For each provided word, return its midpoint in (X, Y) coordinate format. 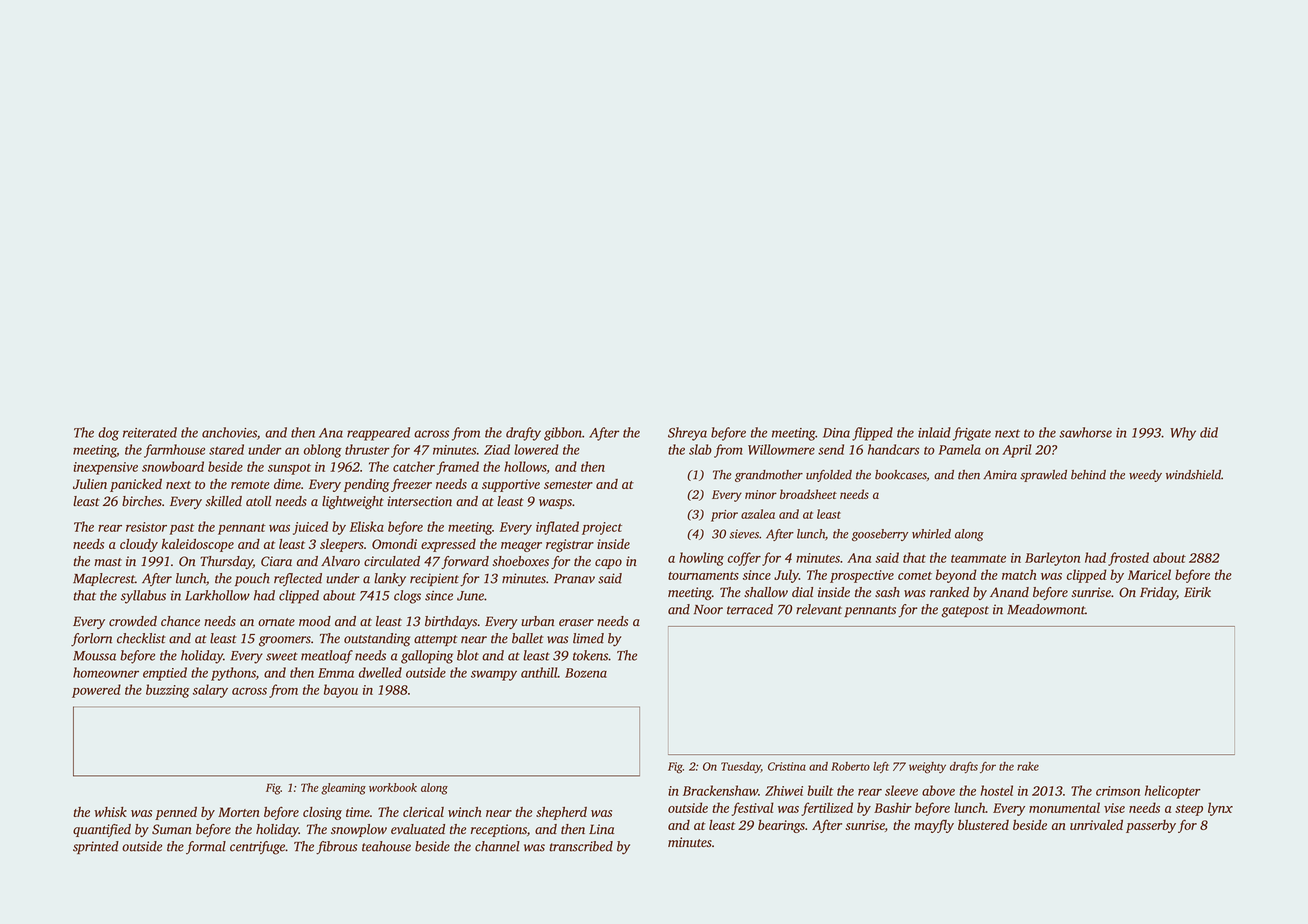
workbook (393, 787)
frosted (1128, 559)
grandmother (769, 476)
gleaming (343, 789)
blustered (983, 825)
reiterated (150, 432)
